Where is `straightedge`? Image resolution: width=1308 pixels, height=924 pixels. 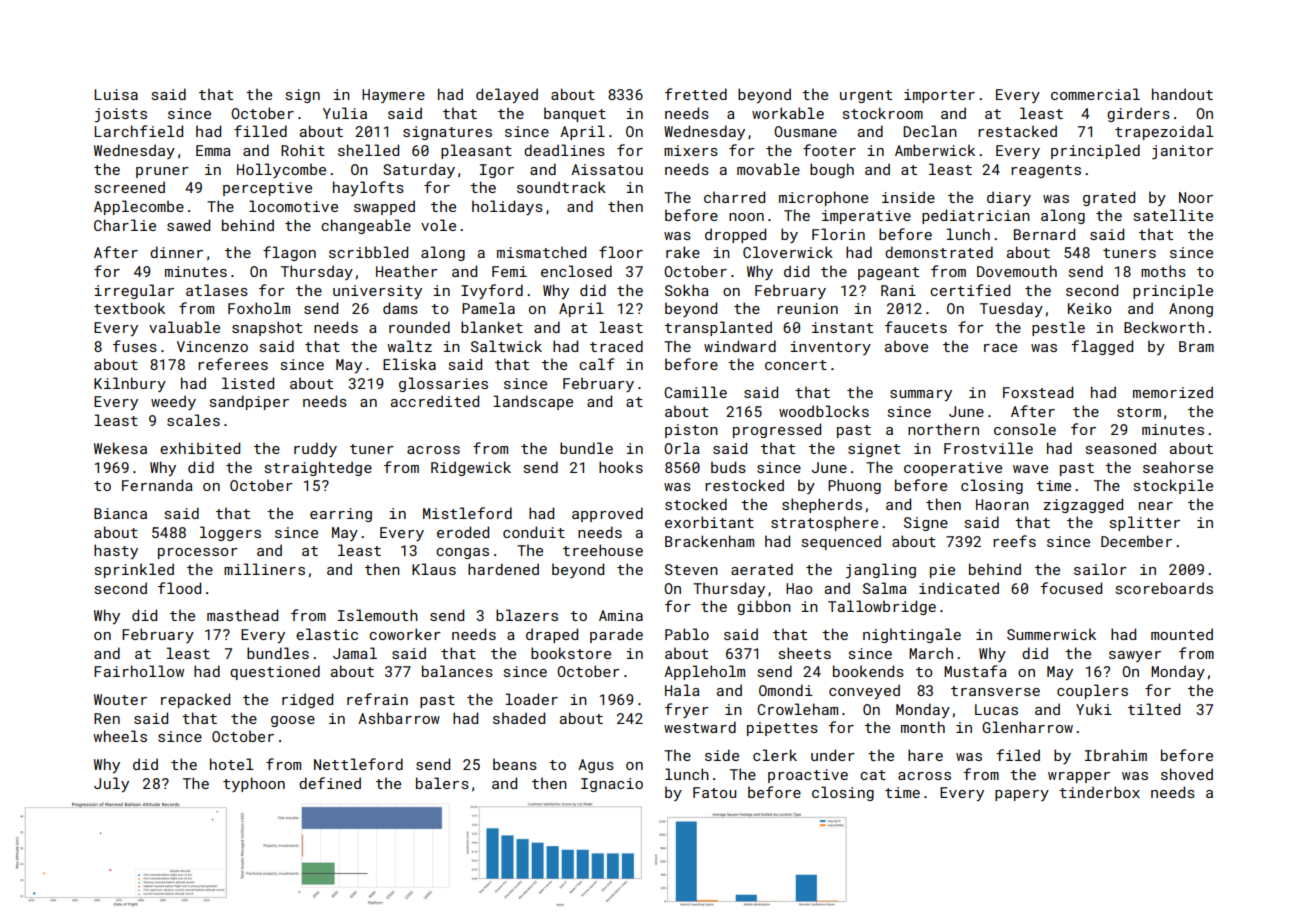 straightedge is located at coordinates (318, 468).
